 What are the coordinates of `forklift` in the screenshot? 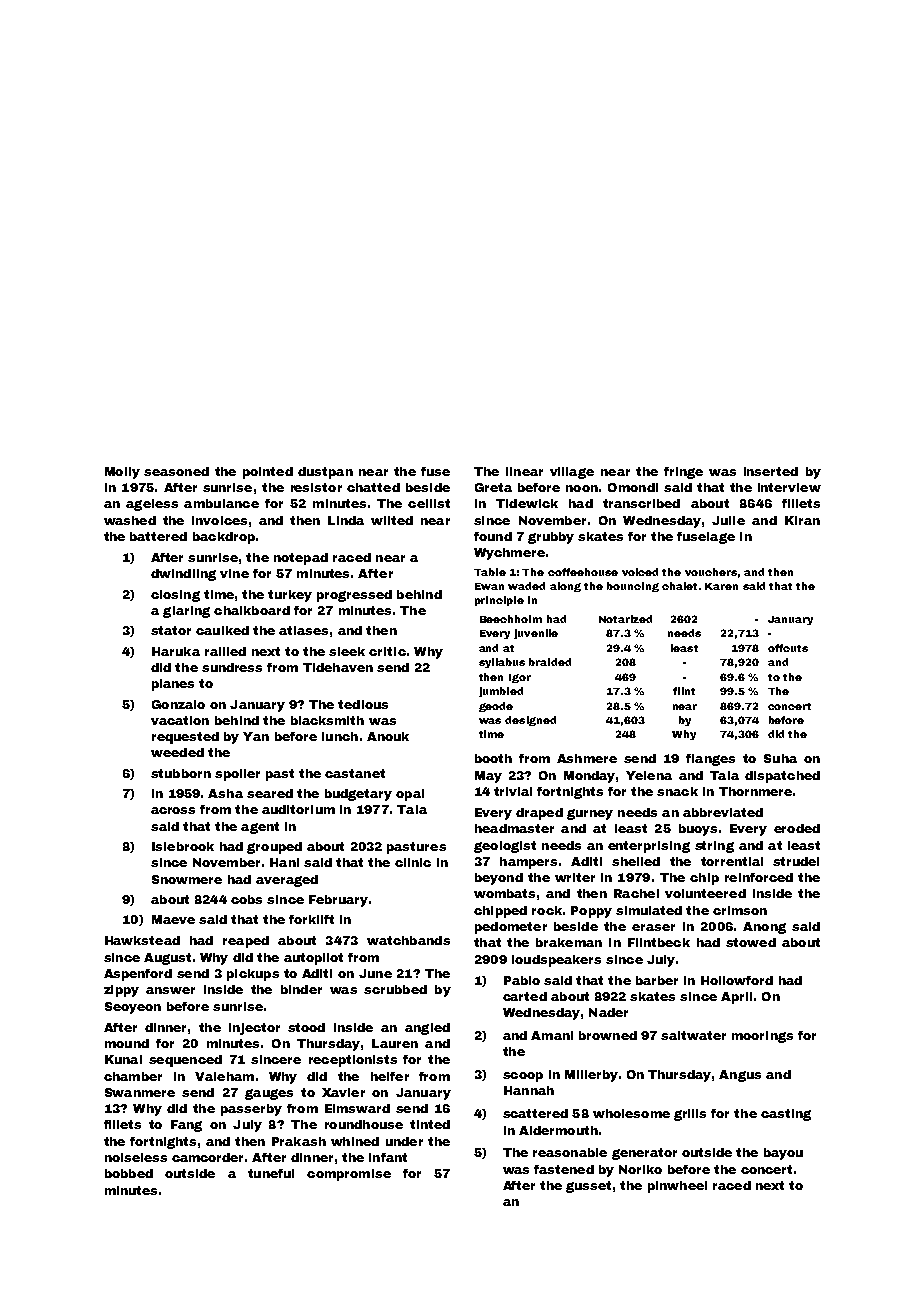 It's located at (311, 919).
